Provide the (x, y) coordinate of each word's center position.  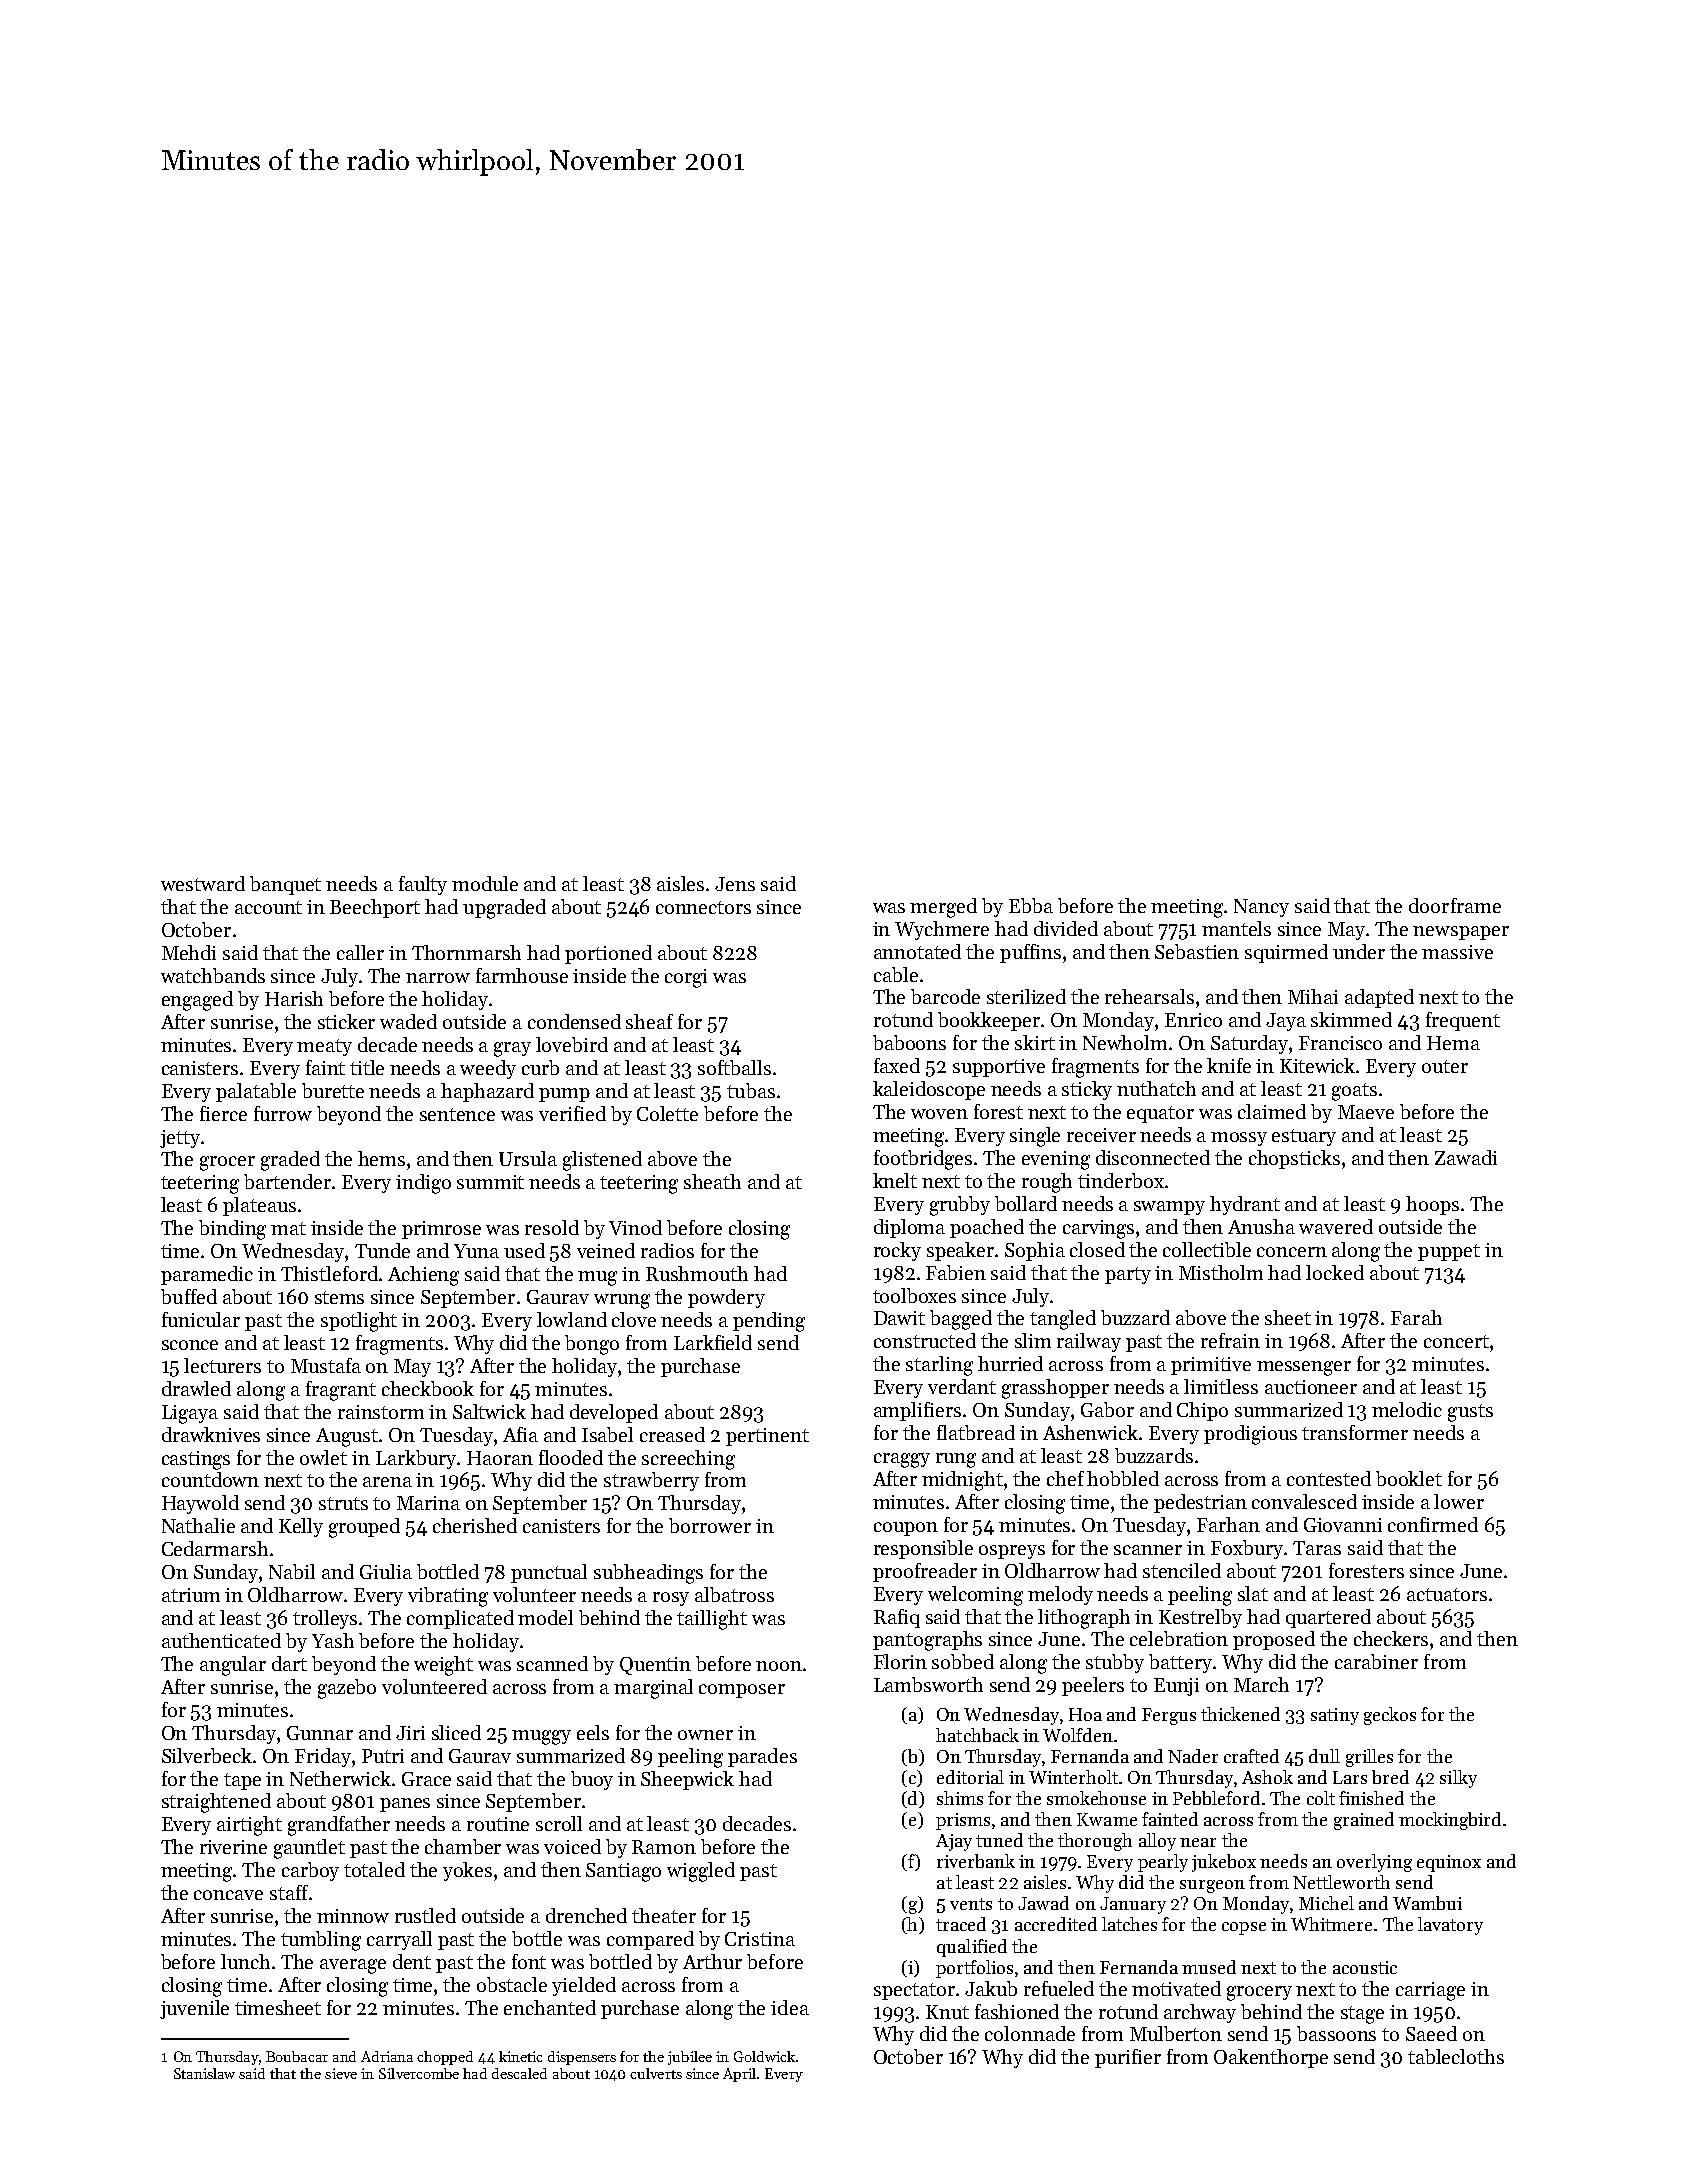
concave (228, 1895)
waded (408, 1021)
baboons (909, 1042)
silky (1458, 1779)
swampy (1169, 1208)
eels (593, 1732)
